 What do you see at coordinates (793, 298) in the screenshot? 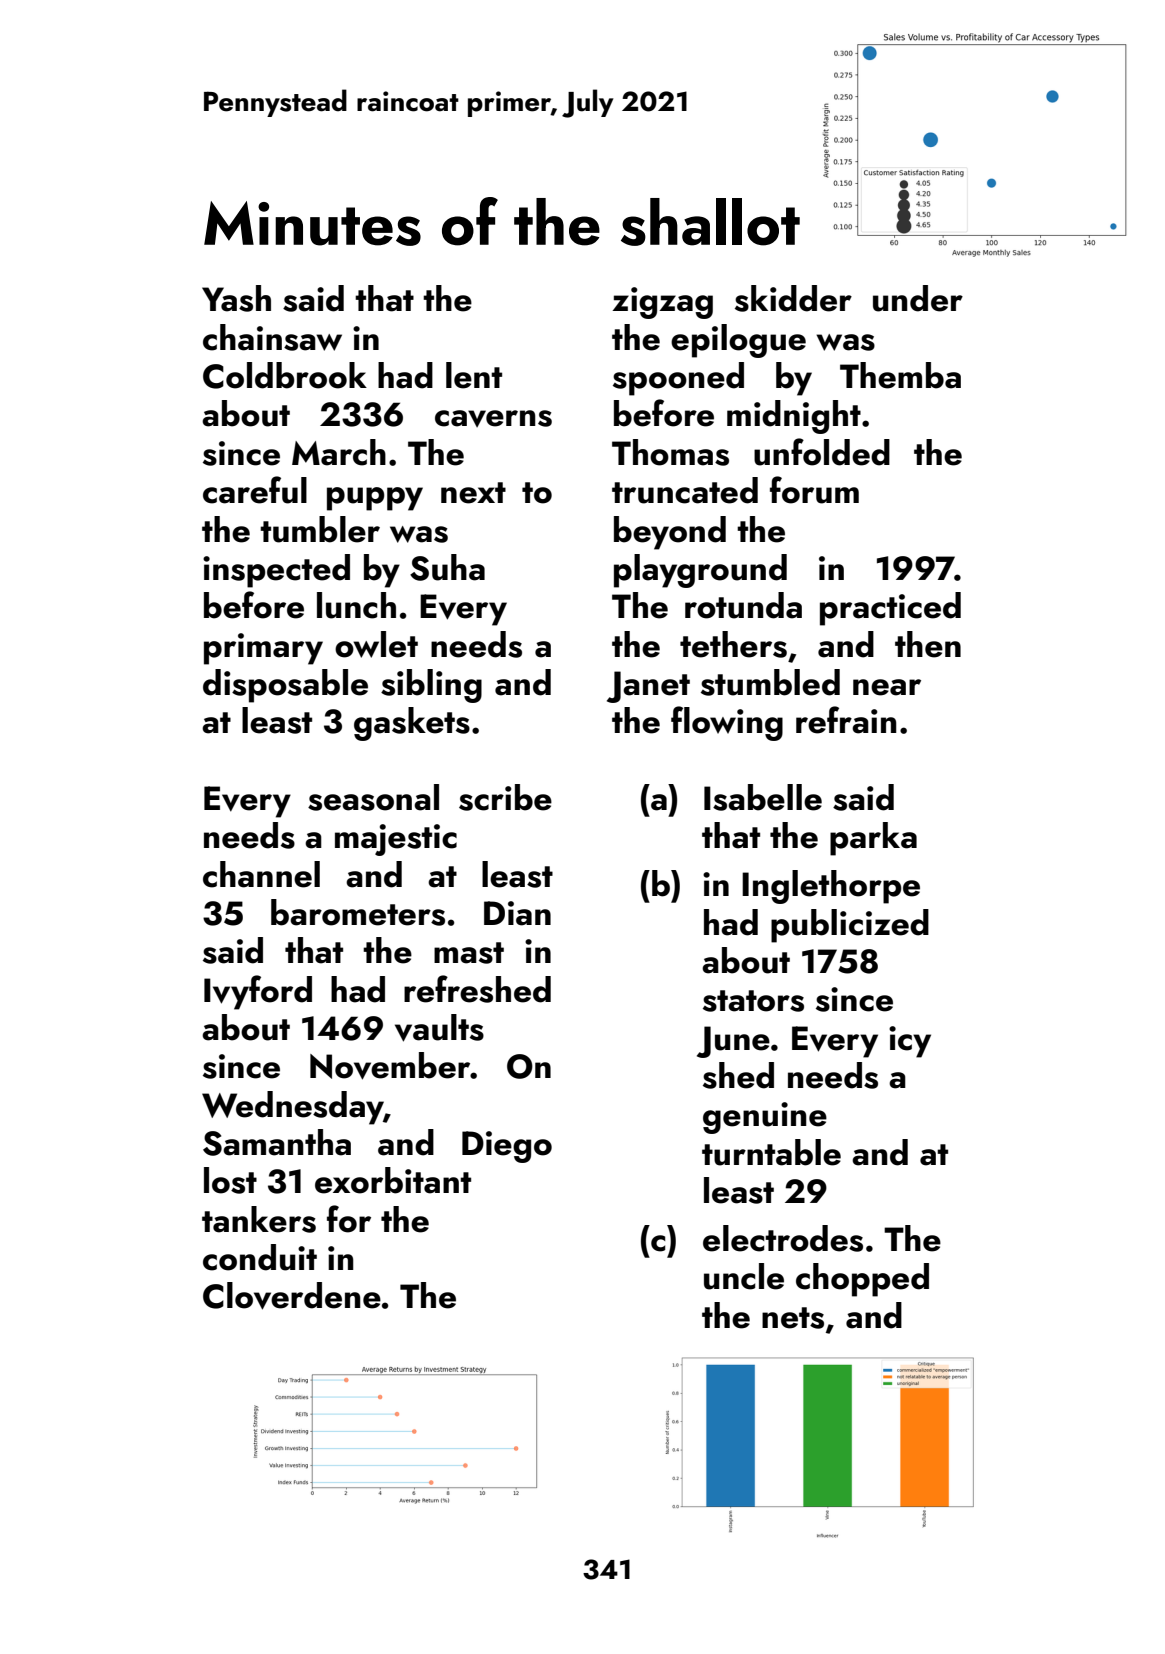
I see `skidder` at bounding box center [793, 298].
